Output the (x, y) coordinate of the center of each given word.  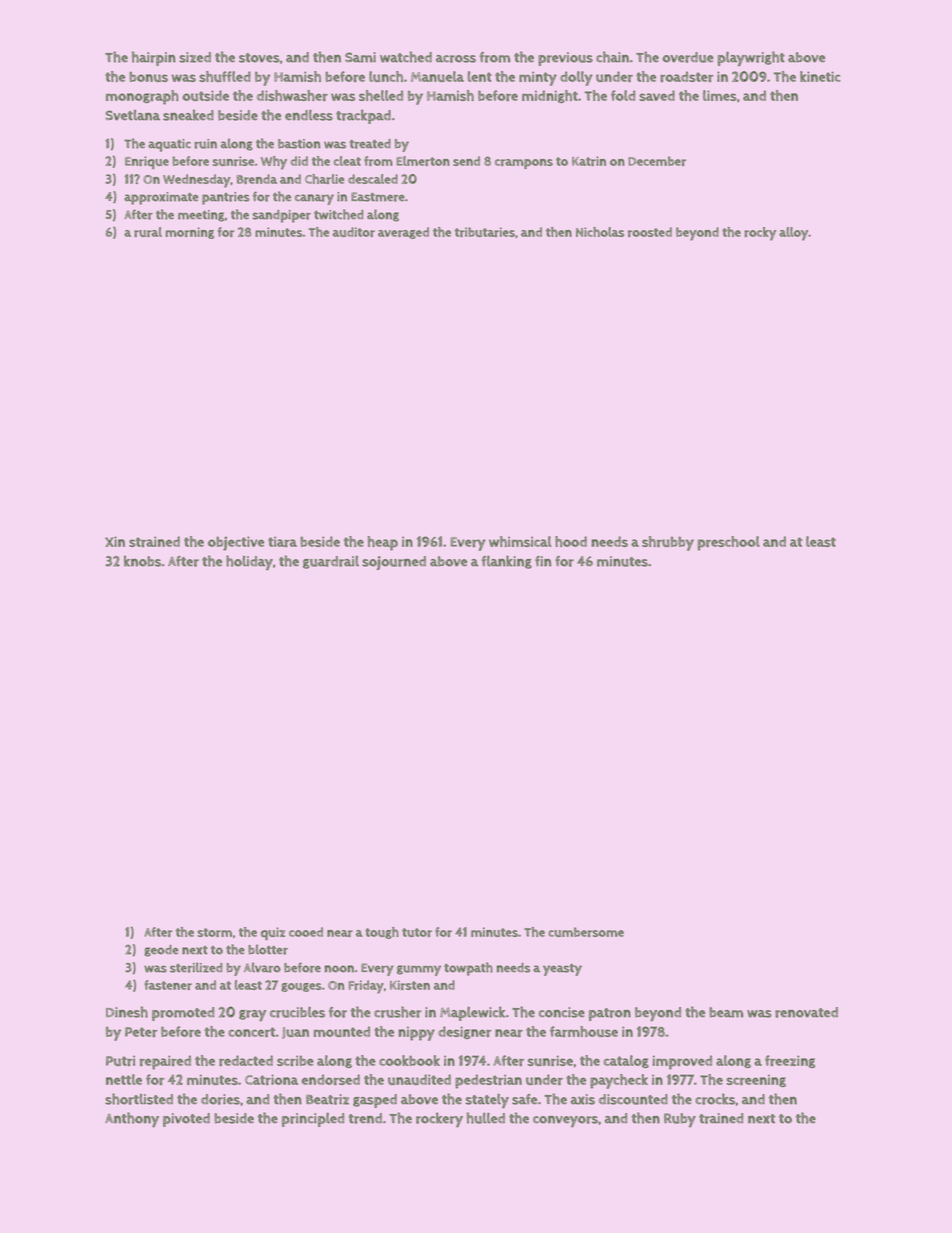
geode (161, 951)
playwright (751, 58)
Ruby (680, 1120)
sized (195, 57)
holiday (249, 562)
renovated (806, 1012)
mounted (342, 1031)
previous (565, 59)
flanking (507, 562)
